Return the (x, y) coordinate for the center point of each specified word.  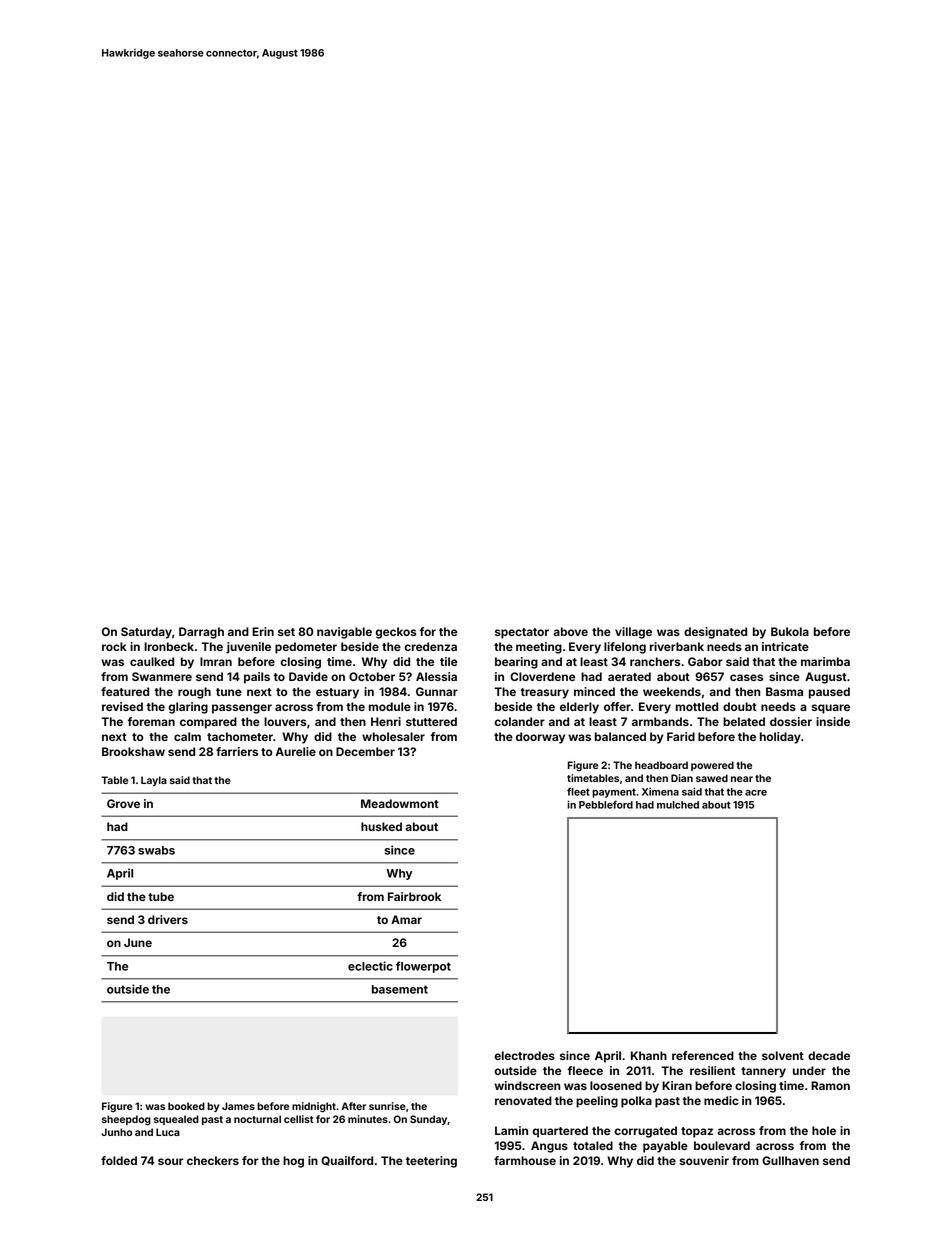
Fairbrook (414, 896)
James (238, 1106)
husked (381, 826)
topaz (697, 1132)
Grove (123, 803)
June (138, 942)
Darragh (201, 633)
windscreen (527, 1085)
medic (721, 1100)
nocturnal (257, 1119)
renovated (523, 1100)
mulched (678, 805)
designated (715, 633)
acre (756, 793)
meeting (539, 648)
